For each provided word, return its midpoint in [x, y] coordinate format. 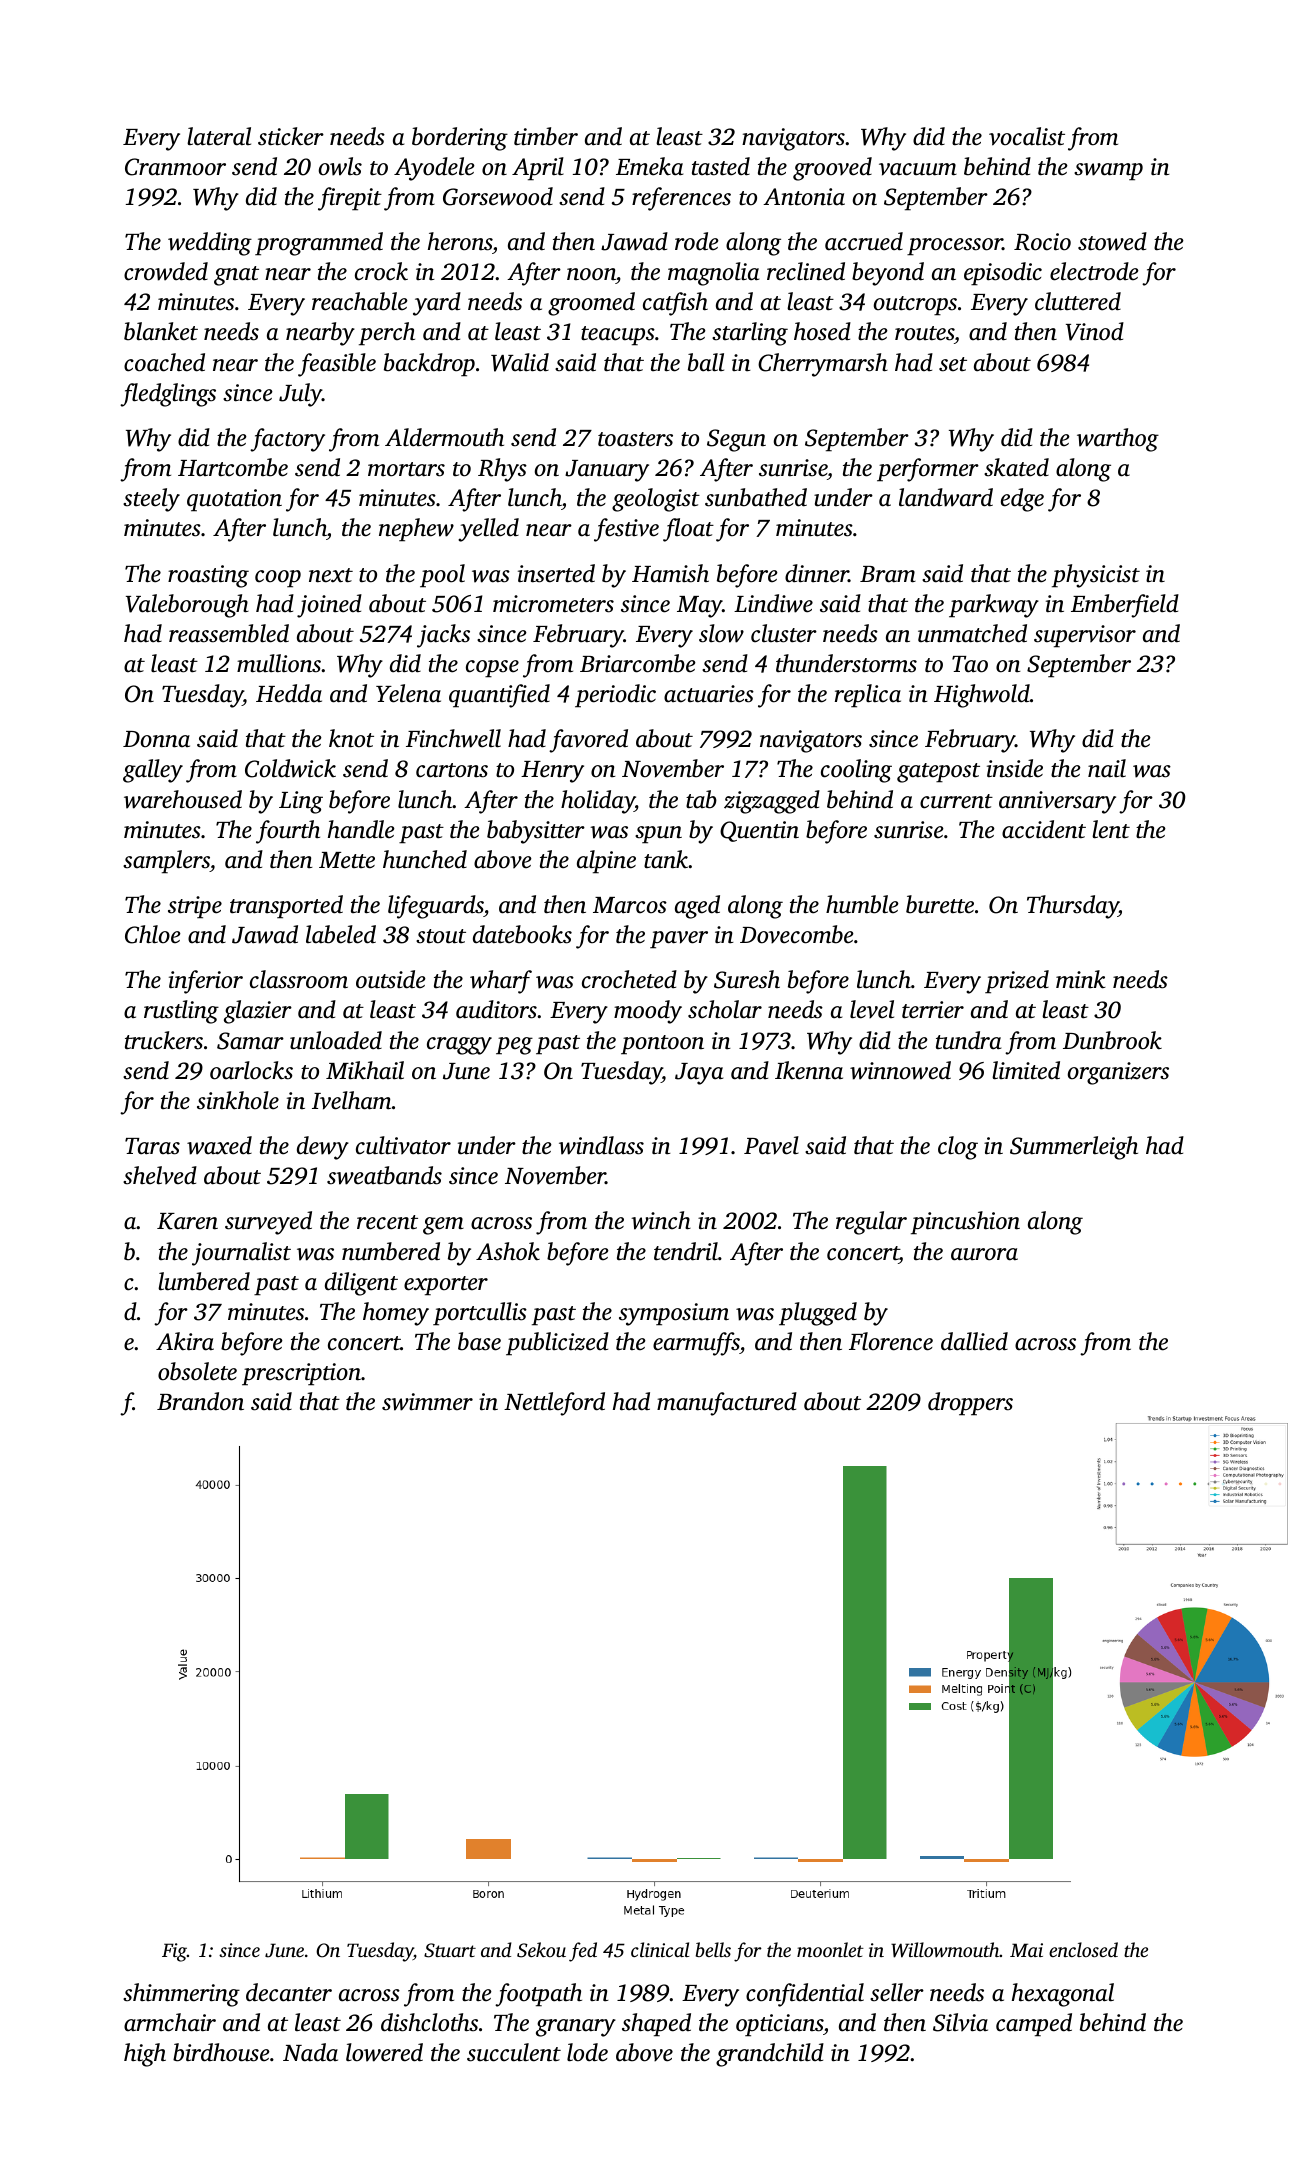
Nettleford [554, 1404]
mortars [406, 469]
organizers [1118, 1073]
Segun [736, 440]
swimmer [427, 1402]
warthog [1118, 440]
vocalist [1027, 136]
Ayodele [434, 169]
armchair [170, 2022]
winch [661, 1220]
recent [387, 1222]
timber [546, 136]
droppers [970, 1404]
